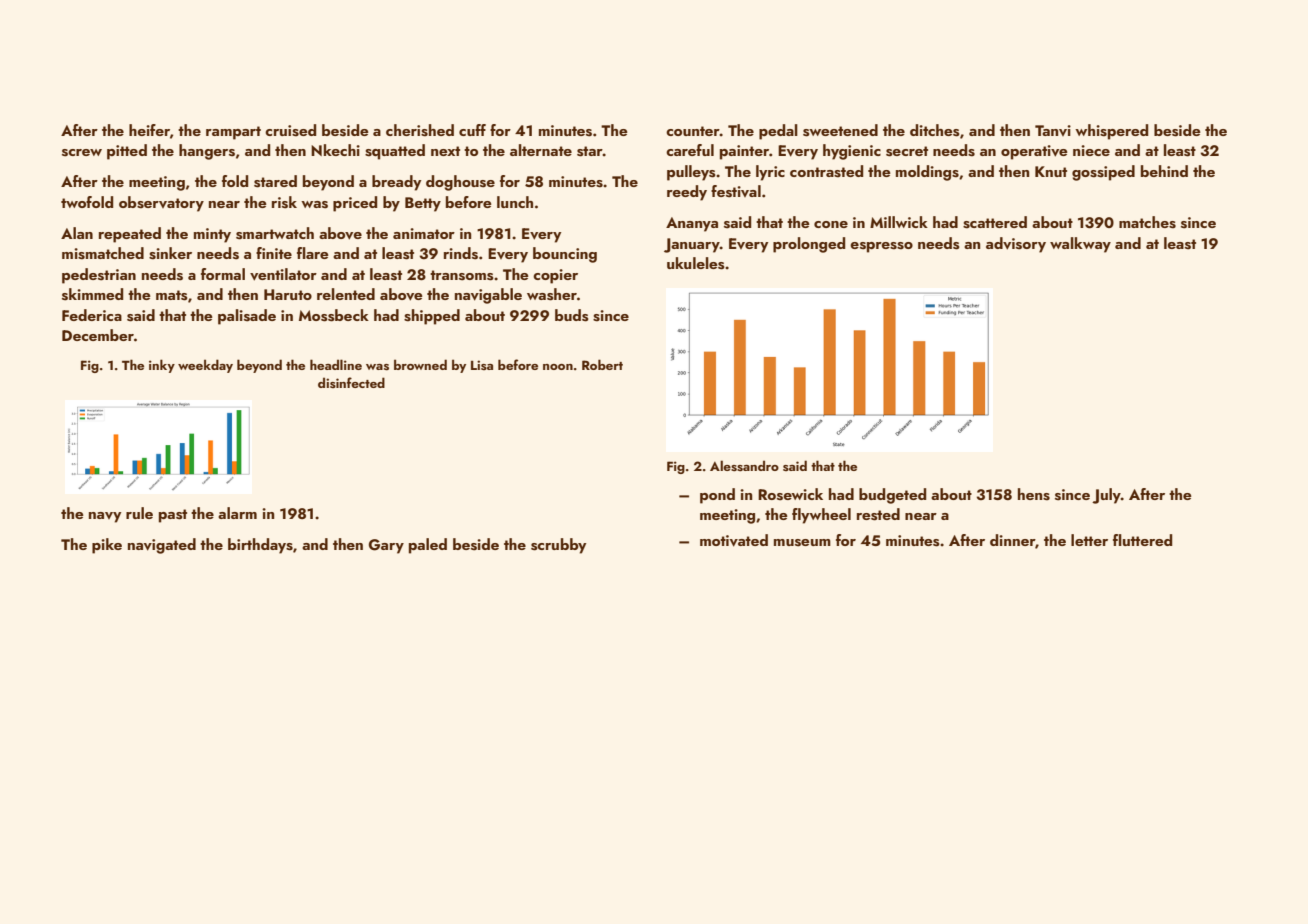 This document has width=1308, height=924. I want to click on Alessandro, so click(744, 466).
